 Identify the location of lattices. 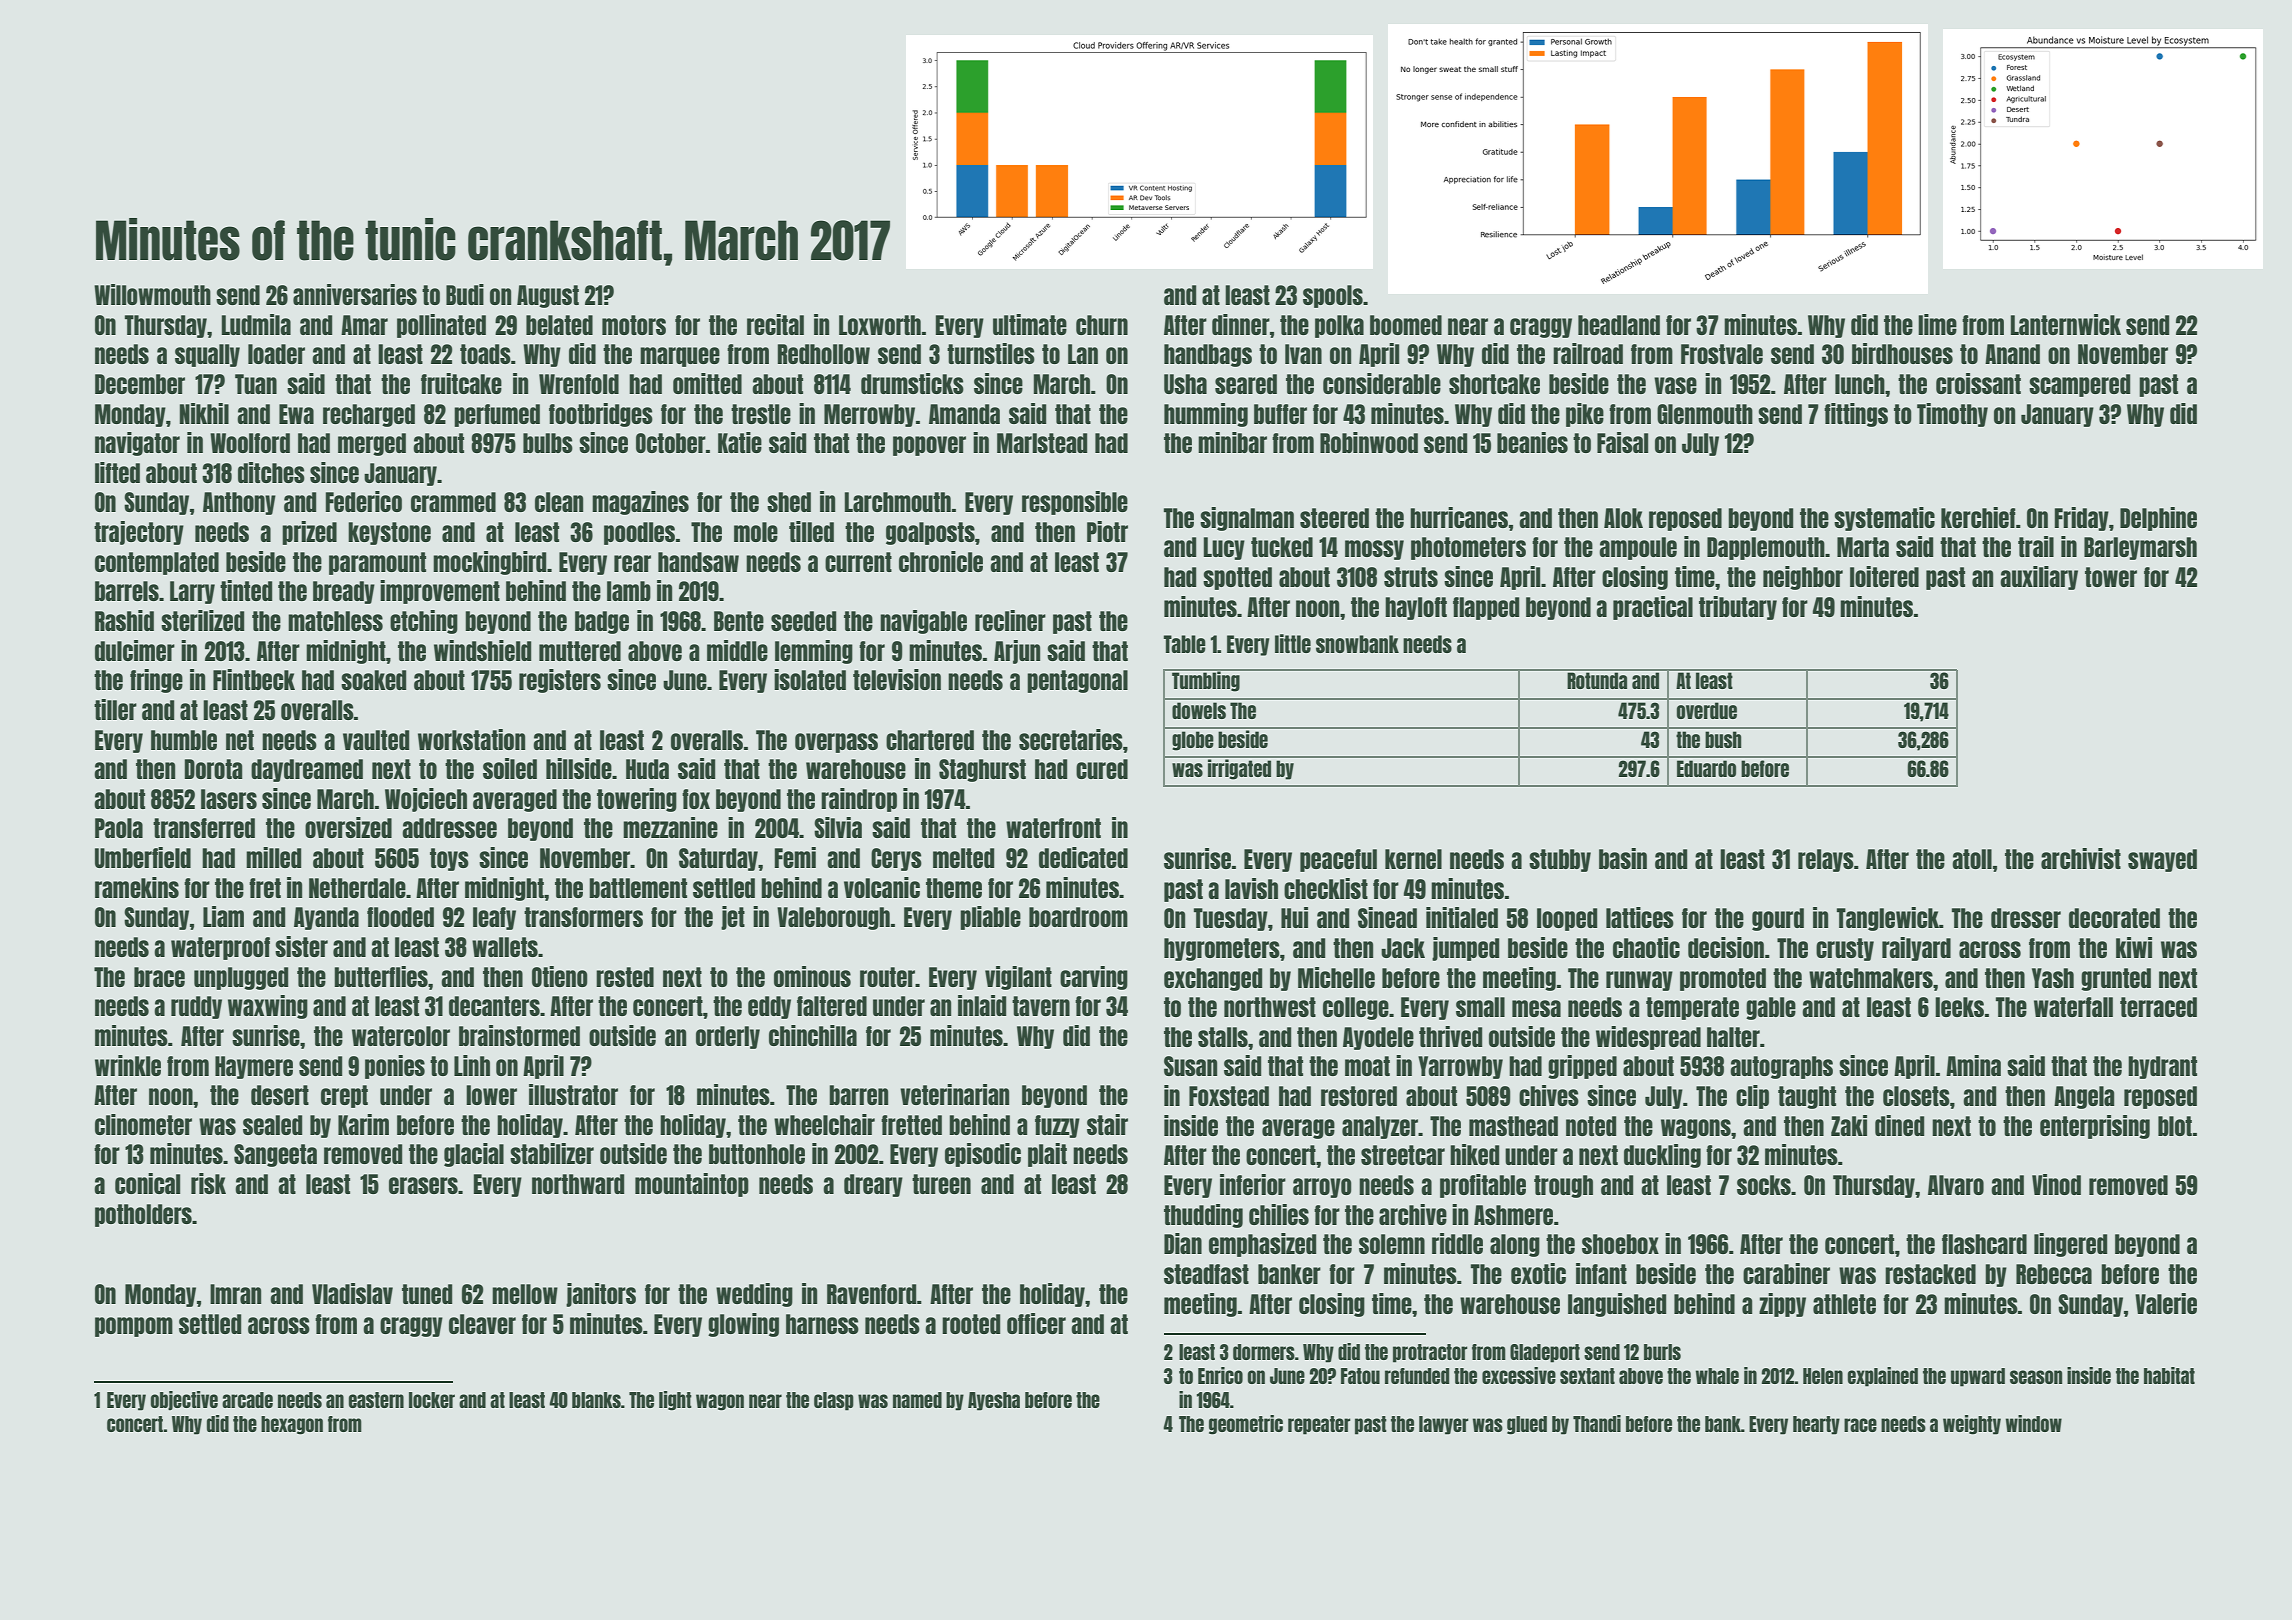
(1640, 917).
